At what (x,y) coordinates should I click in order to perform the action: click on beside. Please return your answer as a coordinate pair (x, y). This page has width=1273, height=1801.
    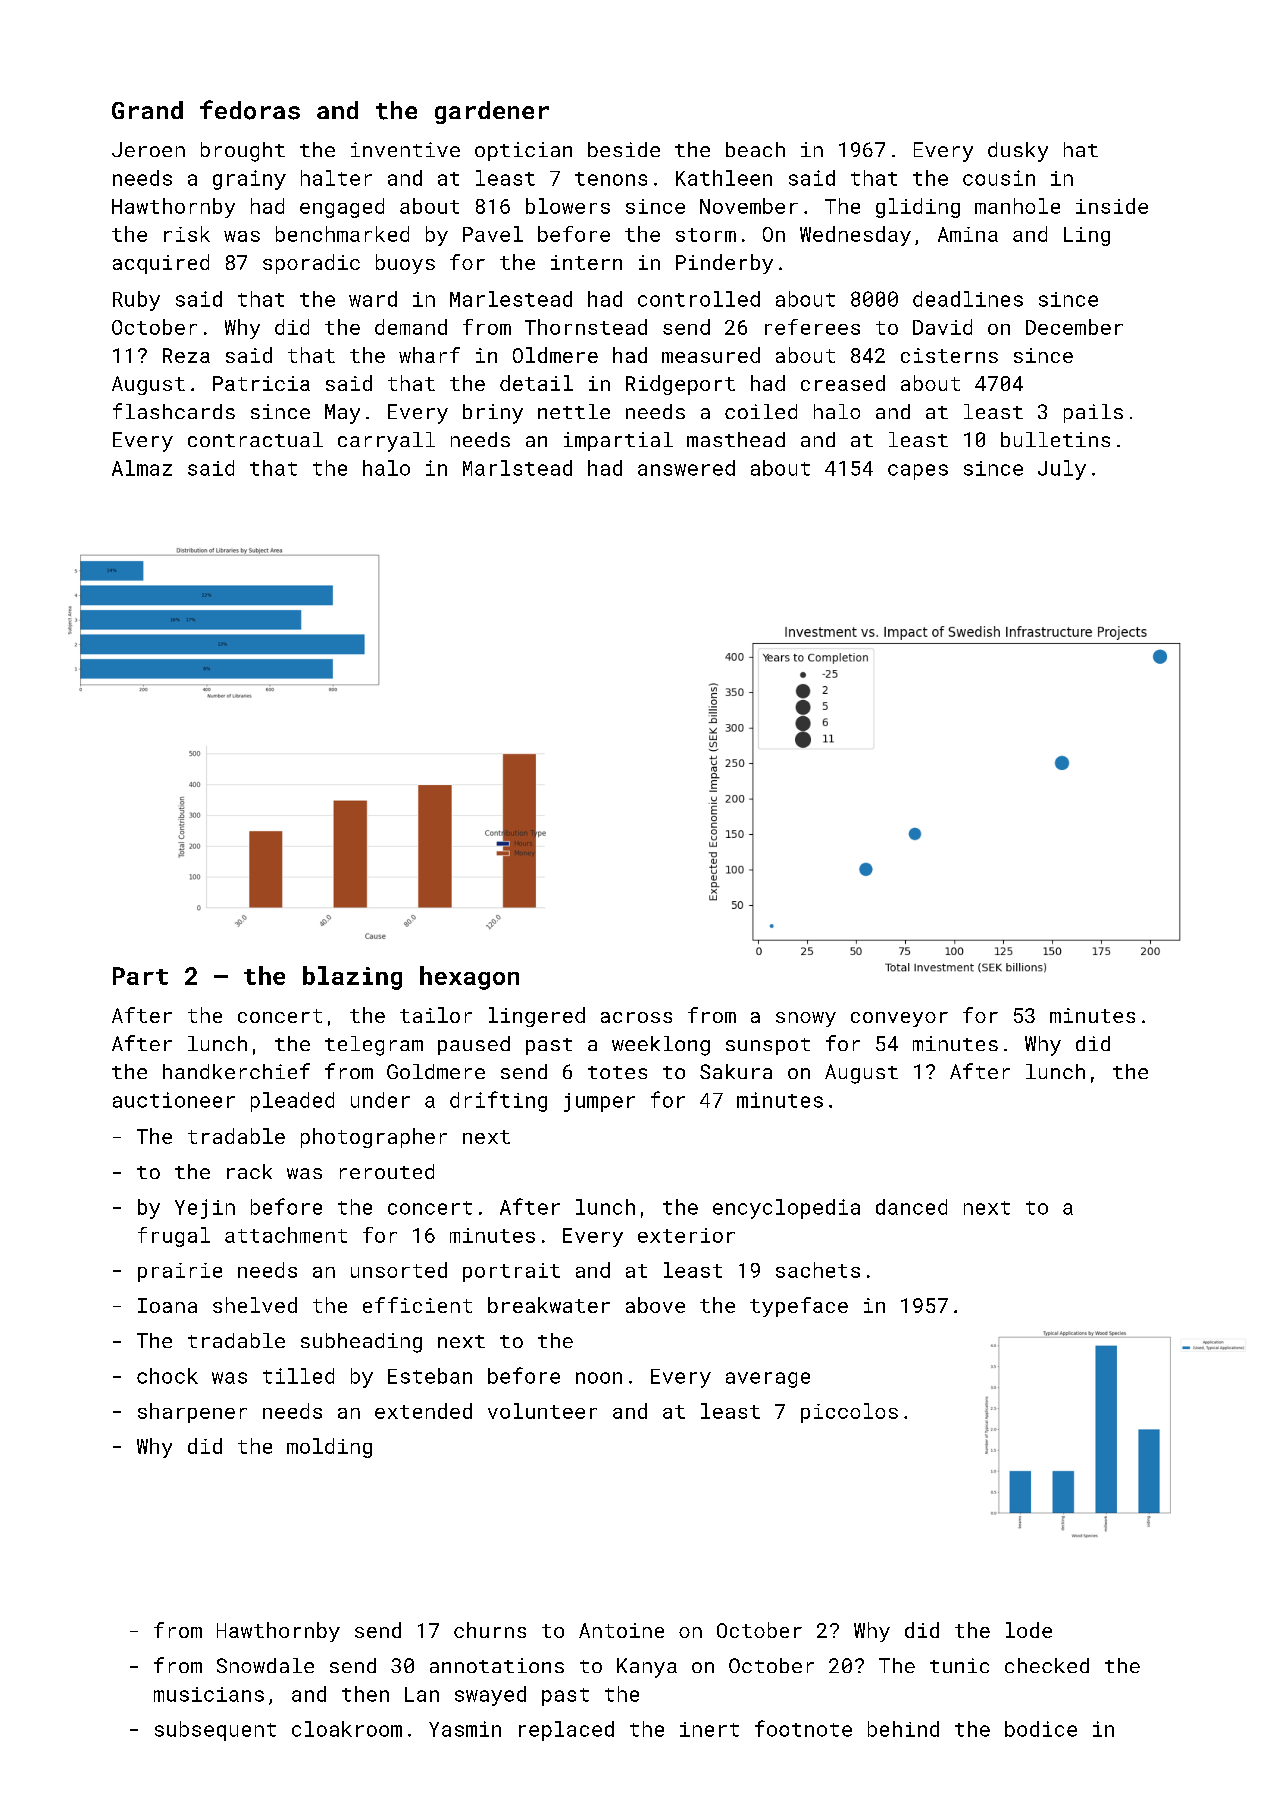
    Looking at the image, I should click on (624, 149).
